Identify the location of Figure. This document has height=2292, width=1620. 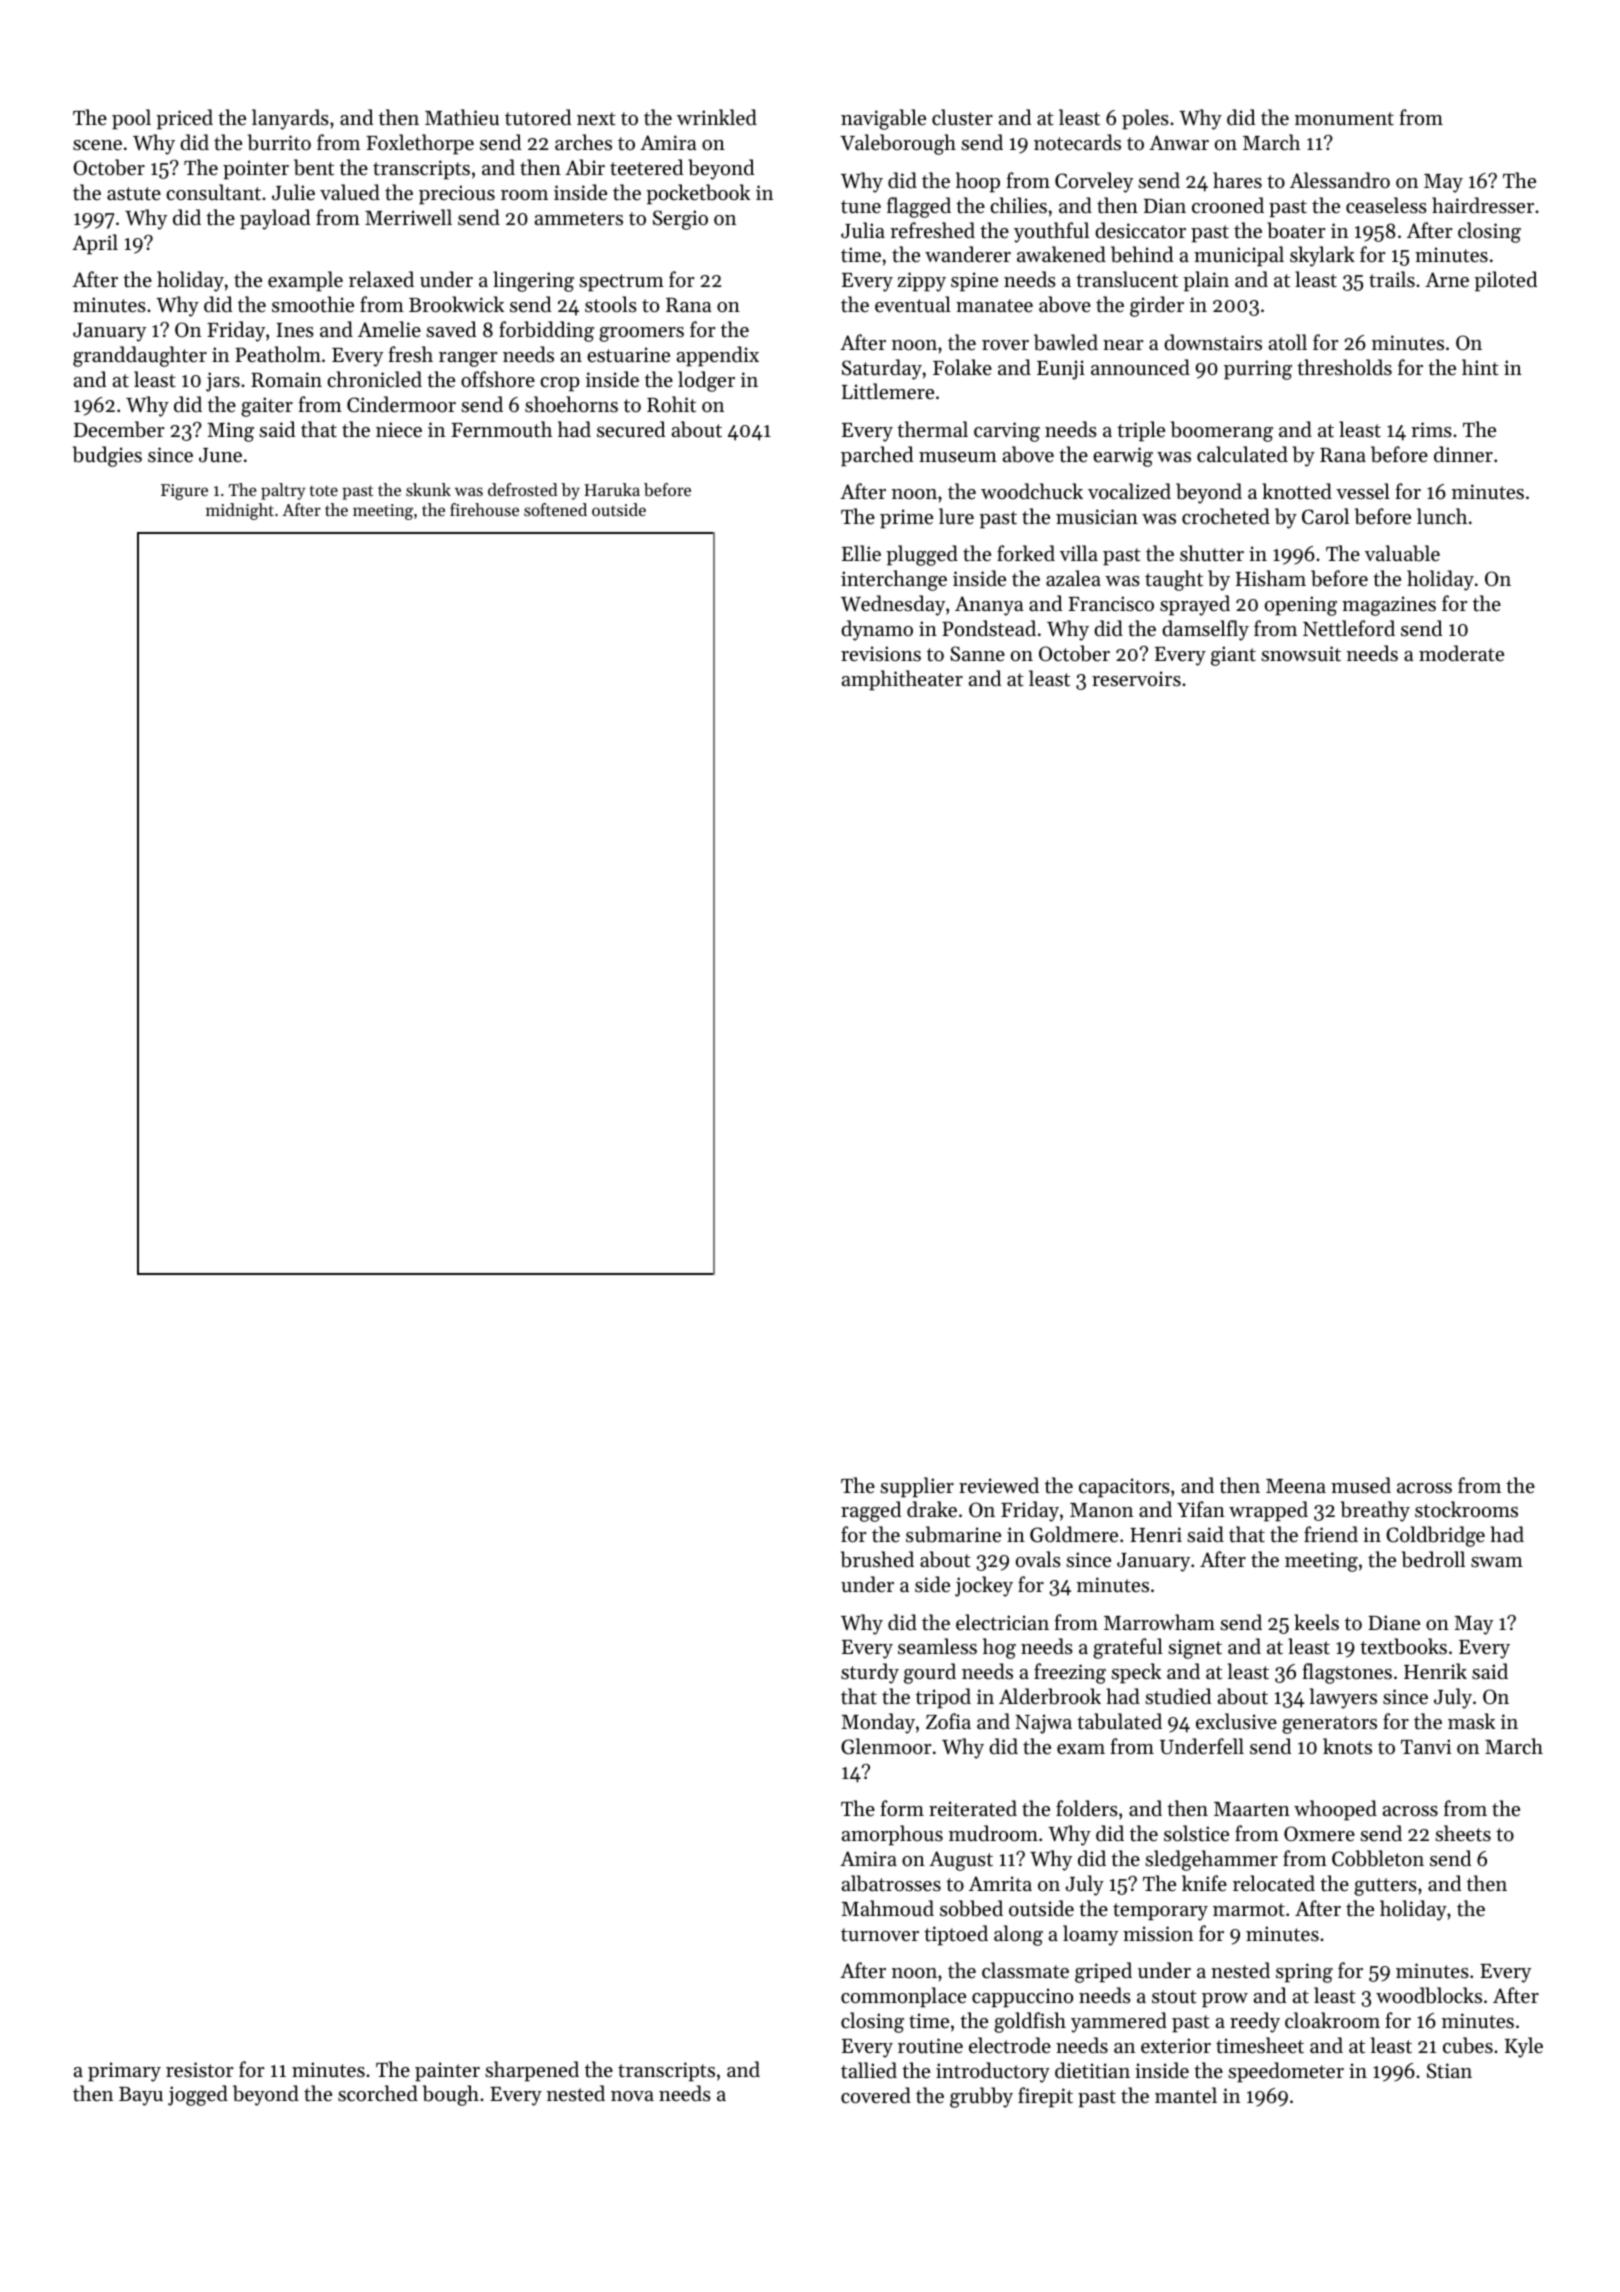
(184, 492).
